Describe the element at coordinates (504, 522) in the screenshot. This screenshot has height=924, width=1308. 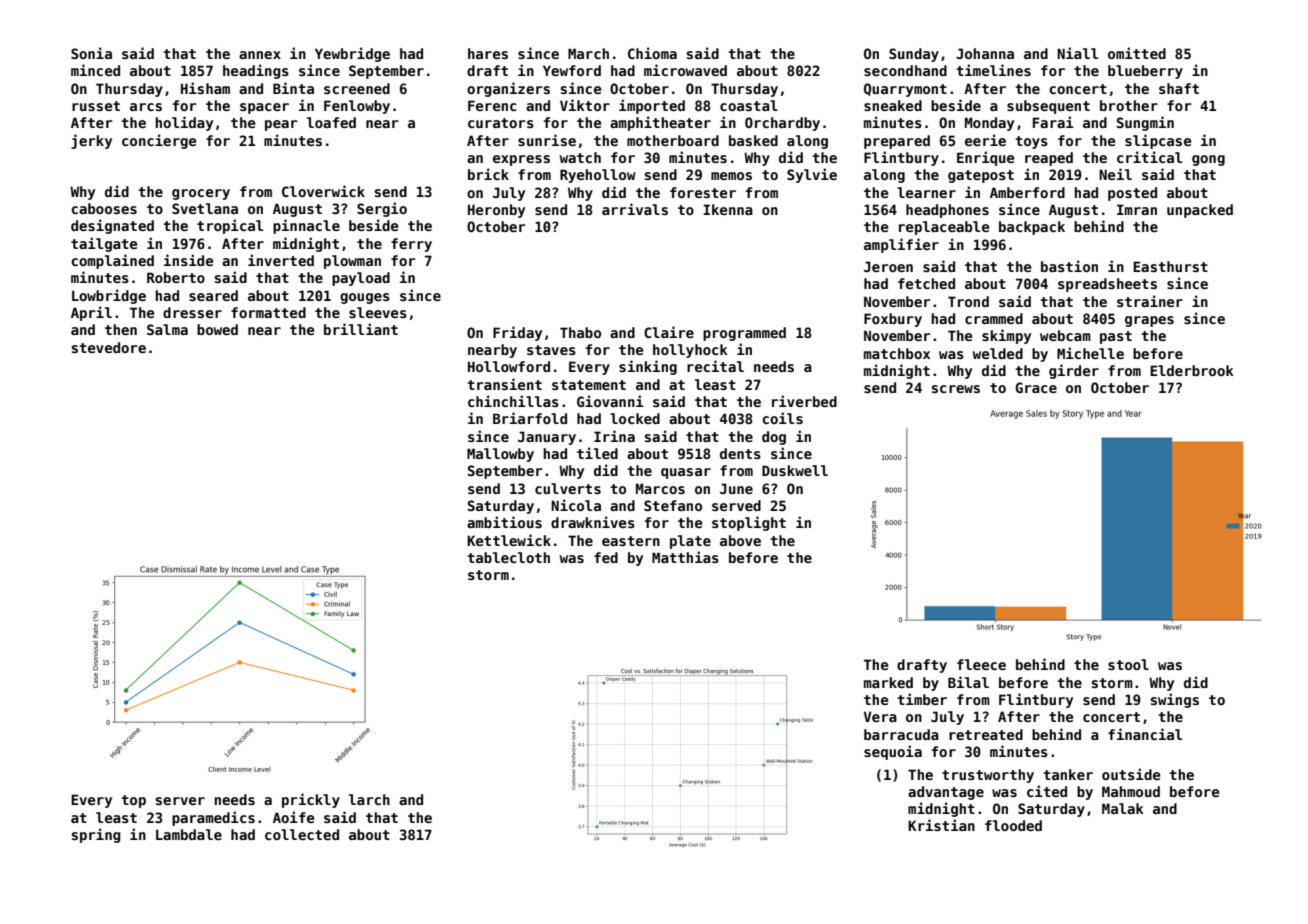
I see `ambitious` at that location.
